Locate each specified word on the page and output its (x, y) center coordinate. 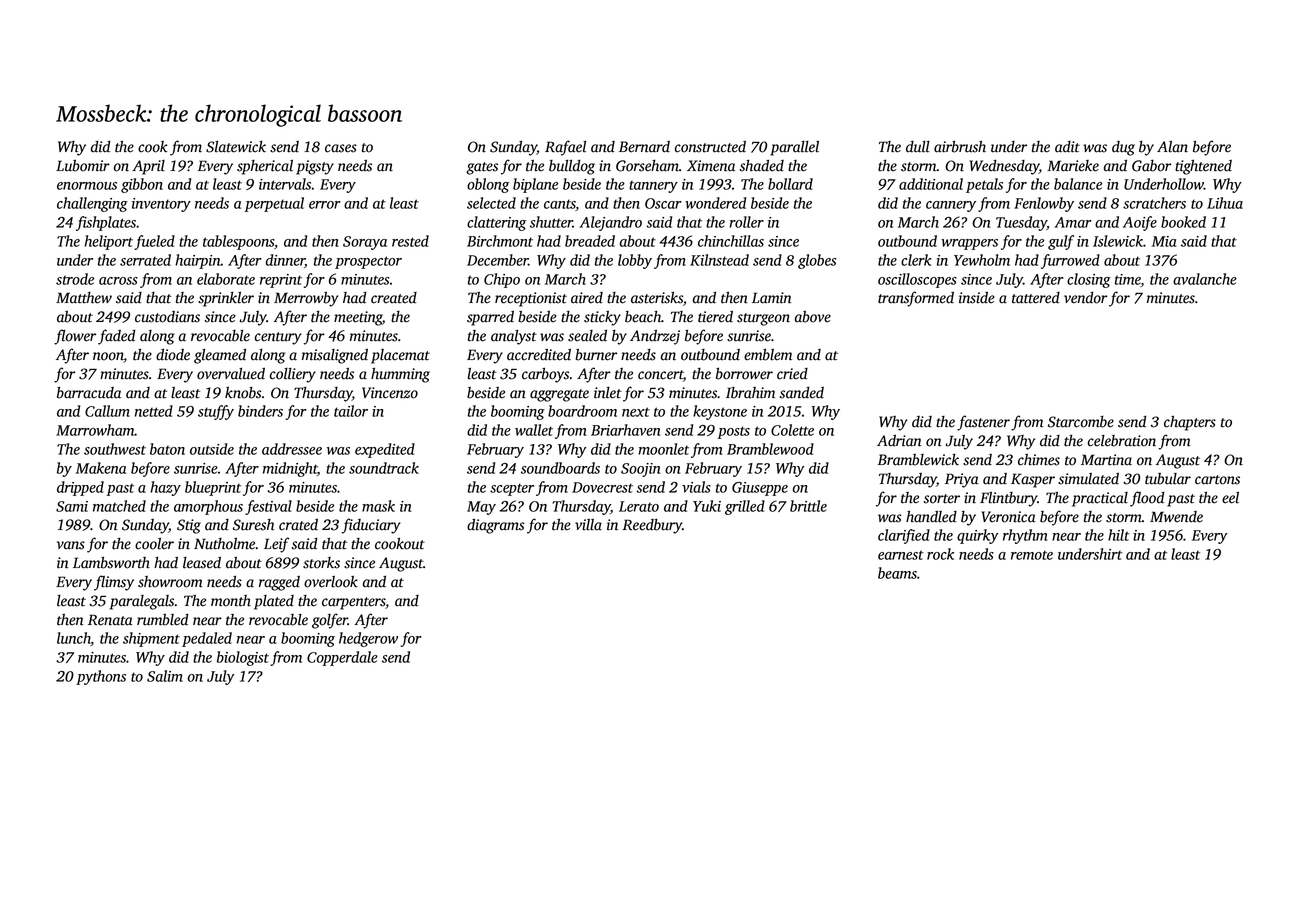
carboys (545, 375)
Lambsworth (111, 563)
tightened (1203, 167)
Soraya (365, 243)
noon (108, 357)
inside (977, 298)
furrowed (1070, 261)
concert (660, 376)
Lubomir (83, 166)
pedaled (207, 639)
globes (817, 261)
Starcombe (1081, 422)
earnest (901, 555)
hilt (1119, 535)
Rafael (565, 148)
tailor (351, 411)
